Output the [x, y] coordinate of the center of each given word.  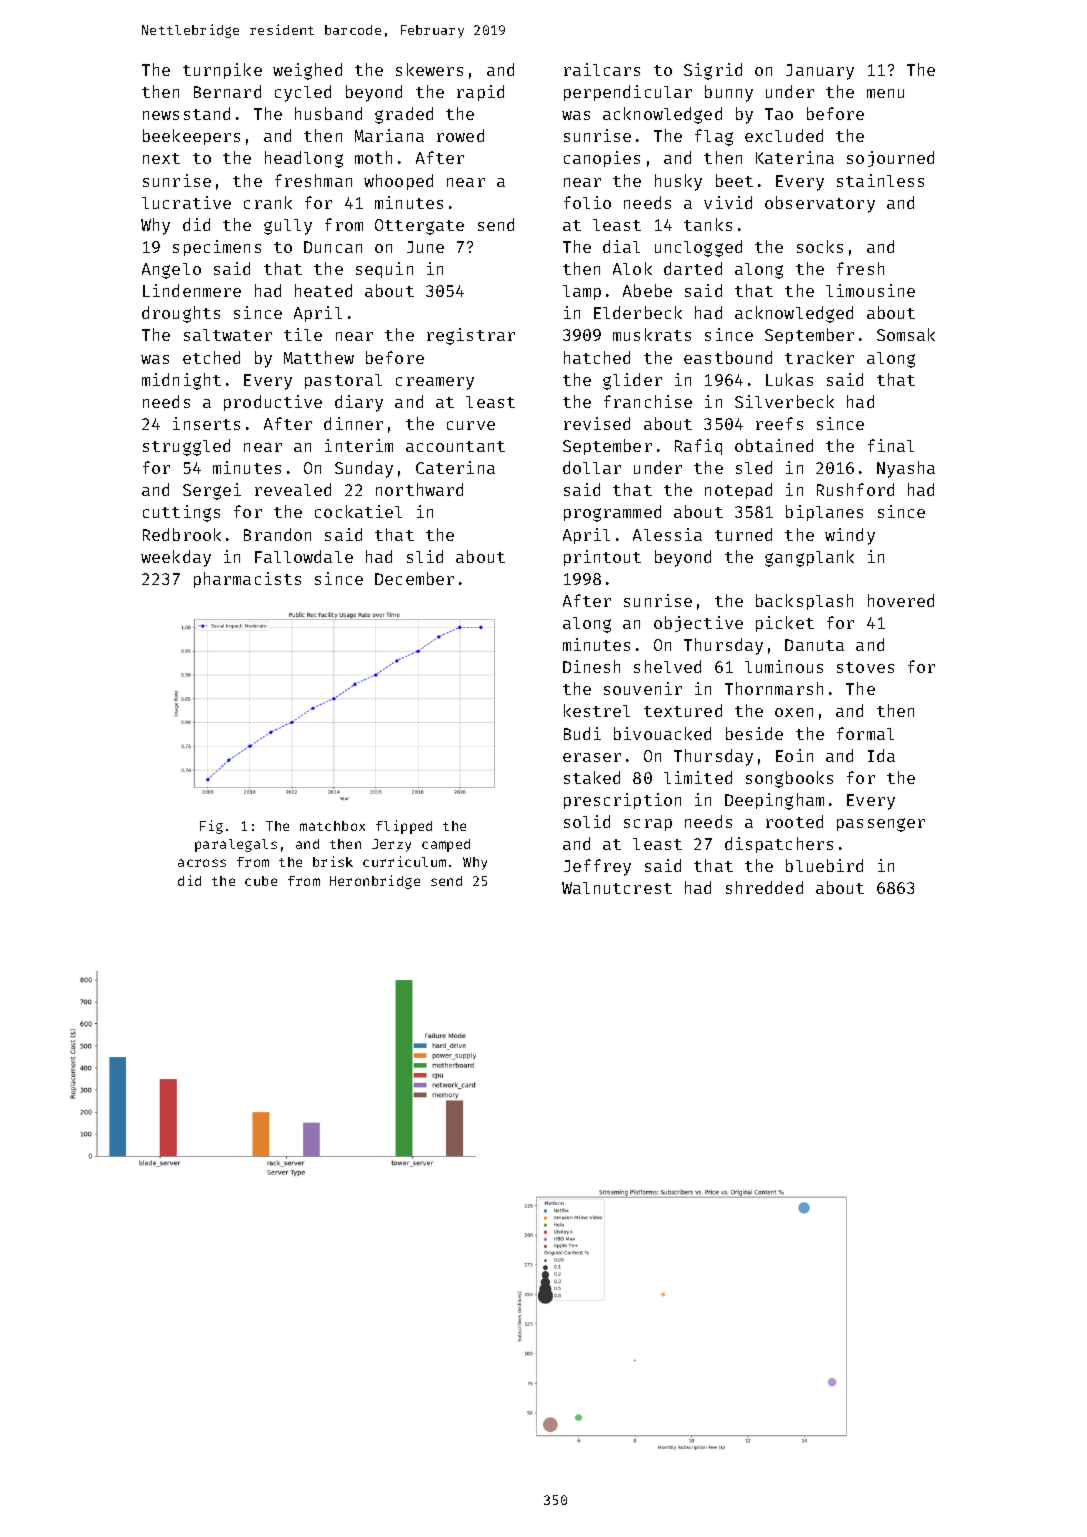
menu [885, 93]
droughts [181, 314]
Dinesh [591, 666]
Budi [582, 733]
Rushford [855, 489]
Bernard [227, 91]
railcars [602, 69]
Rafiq [698, 447]
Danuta [814, 645]
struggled [186, 447]
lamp [582, 292]
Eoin [794, 755]
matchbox [332, 826]
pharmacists [247, 580]
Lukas [789, 379]
